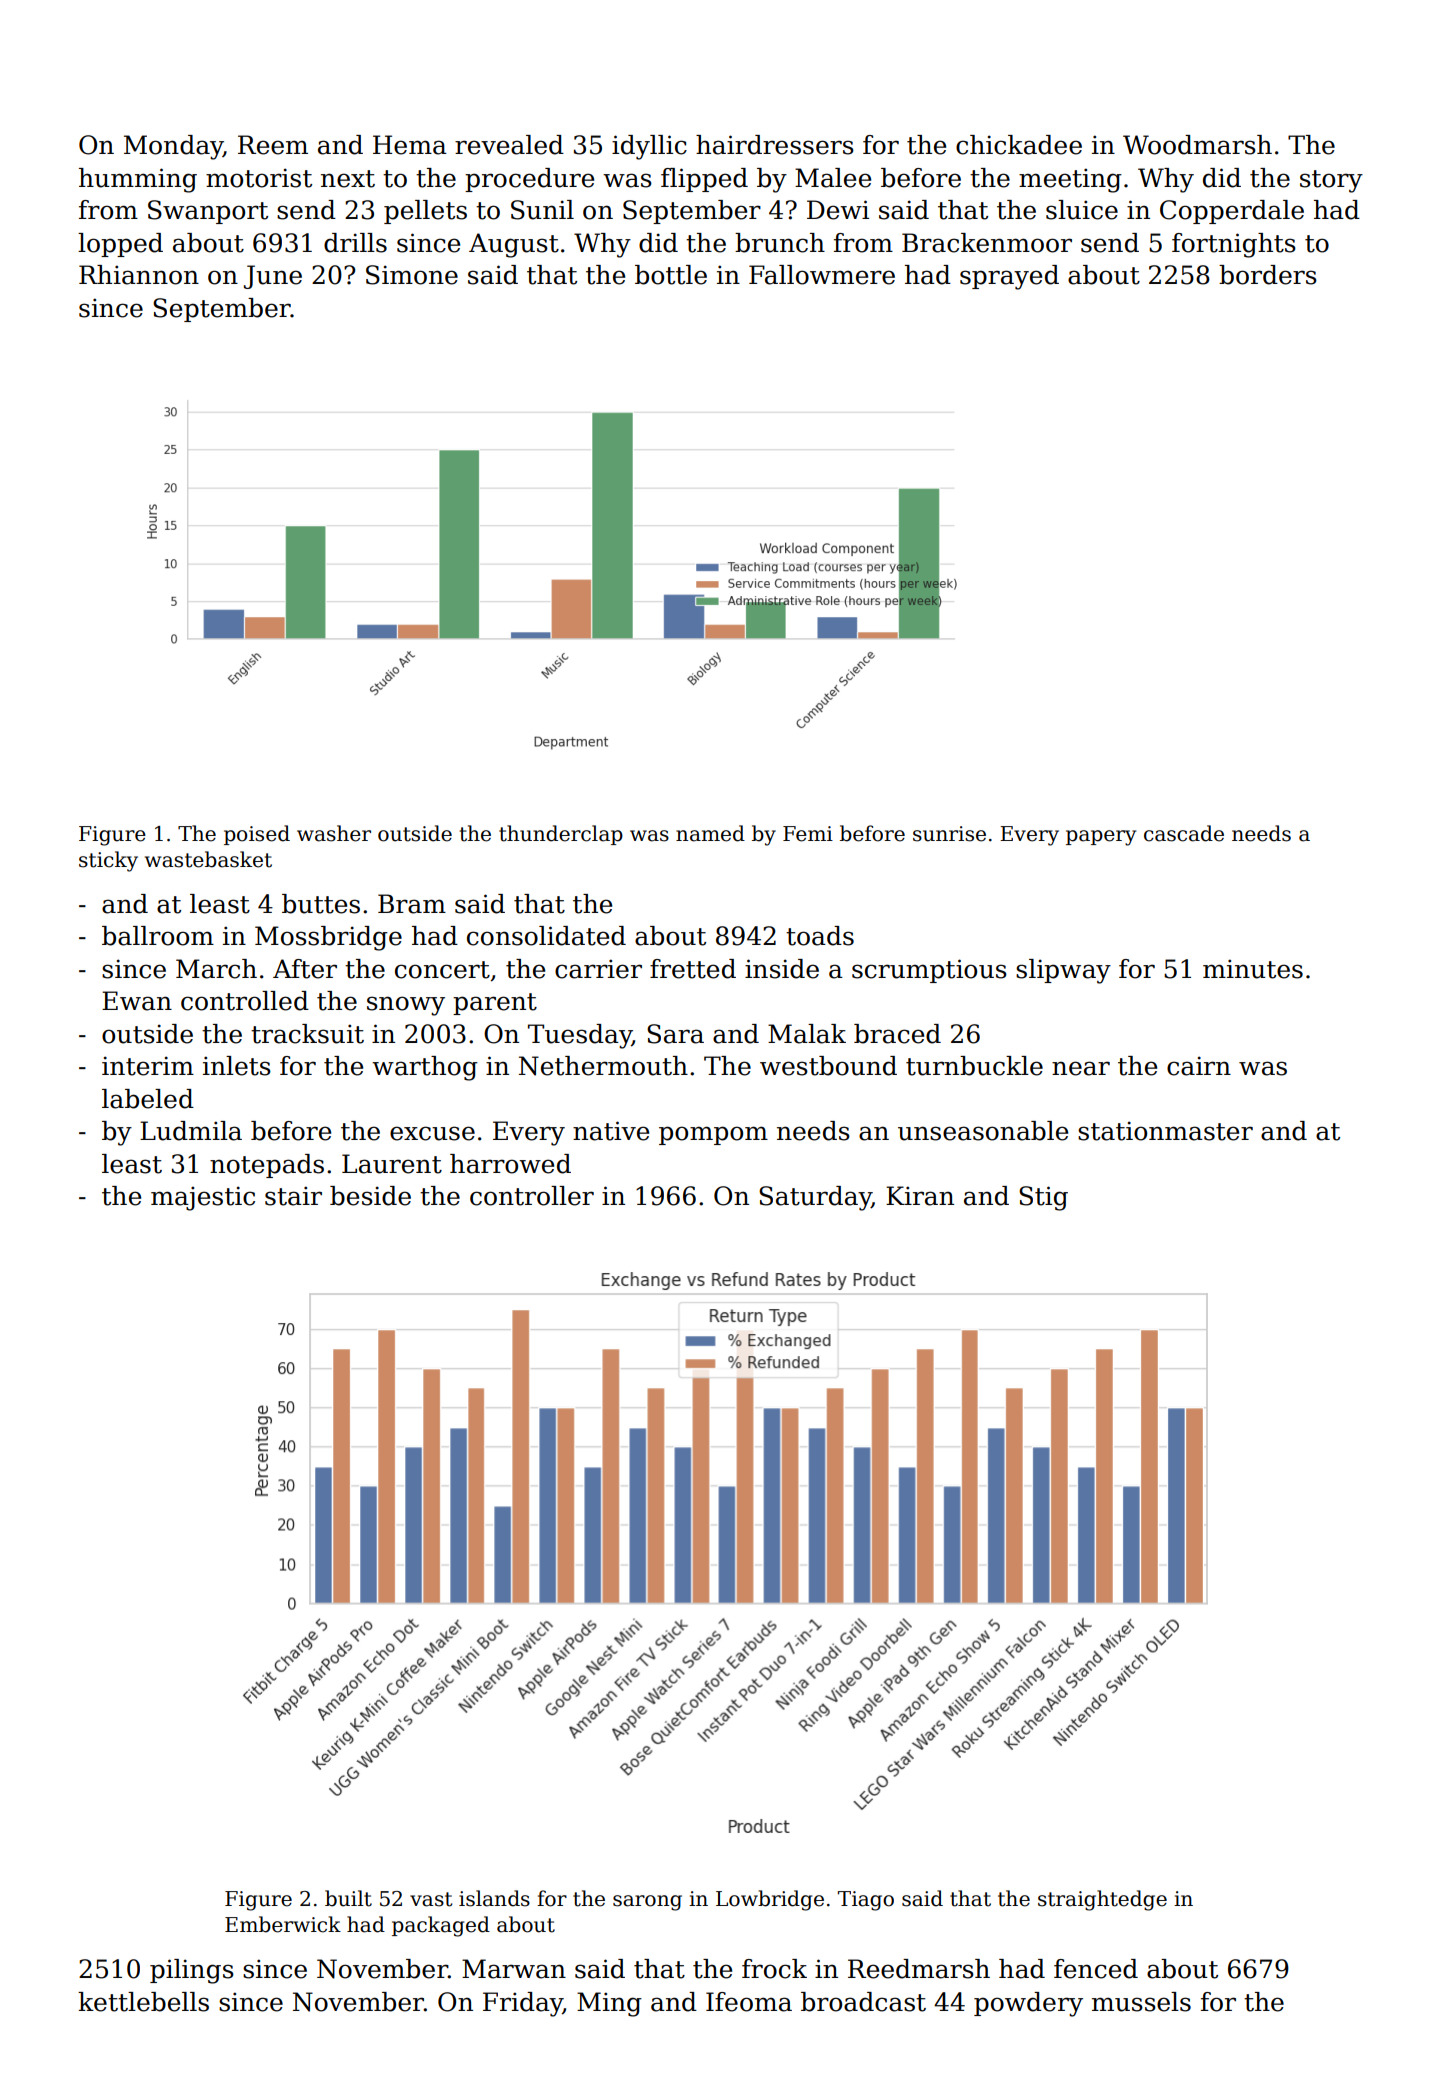 This image has width=1450, height=2100. Describe the element at coordinates (158, 936) in the image. I see `ballroom` at that location.
